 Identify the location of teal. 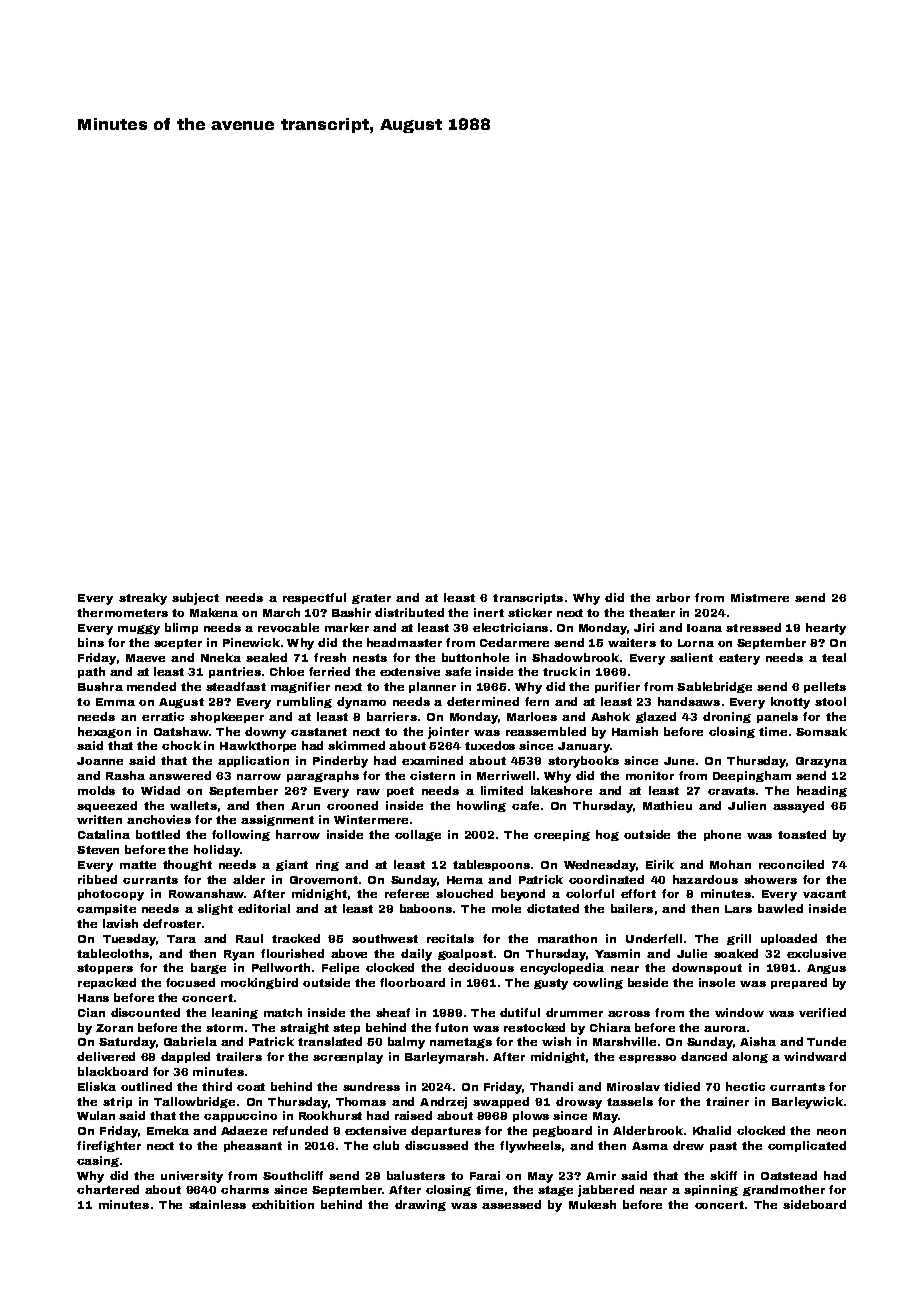
(834, 657).
